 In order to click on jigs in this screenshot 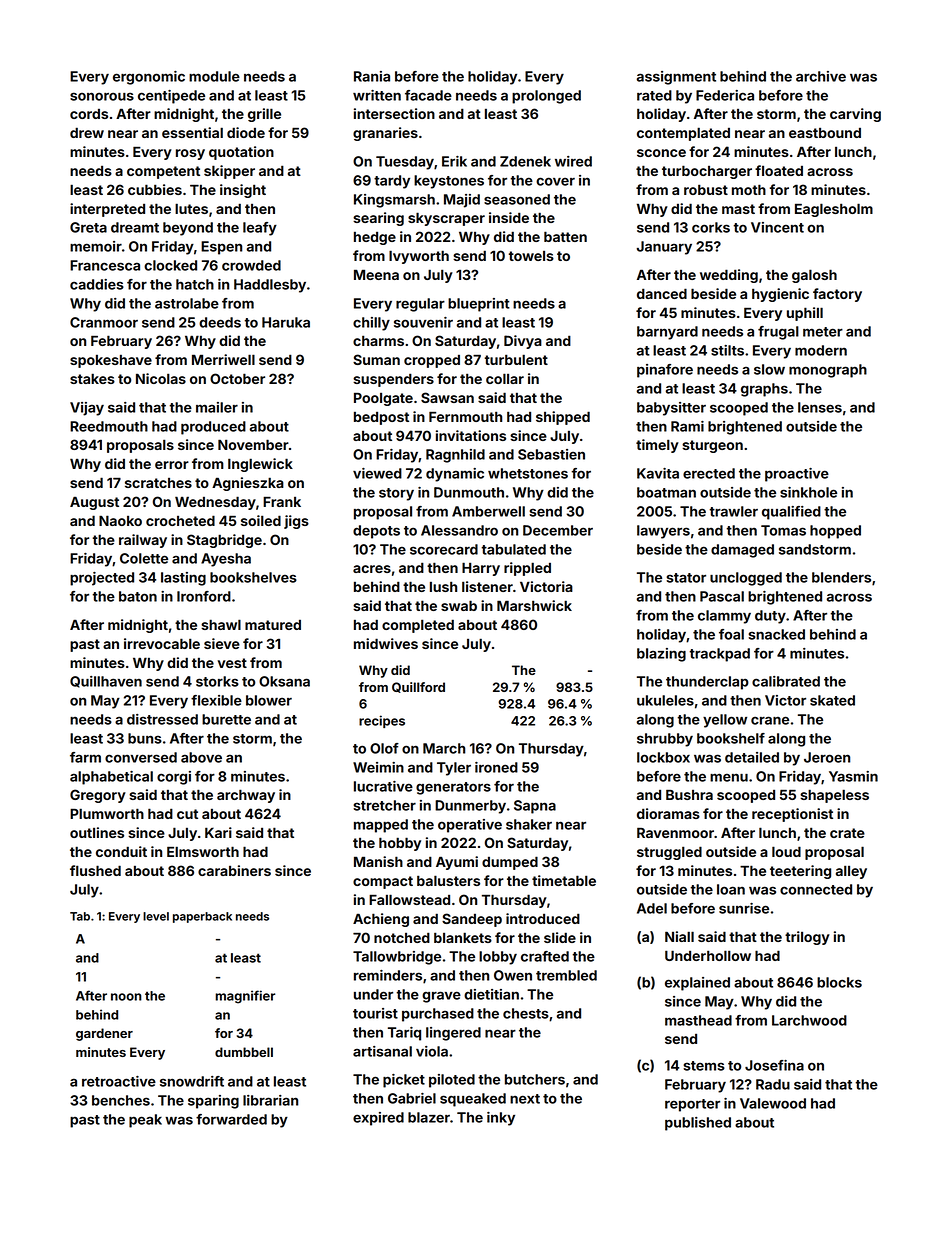, I will do `click(296, 522)`.
